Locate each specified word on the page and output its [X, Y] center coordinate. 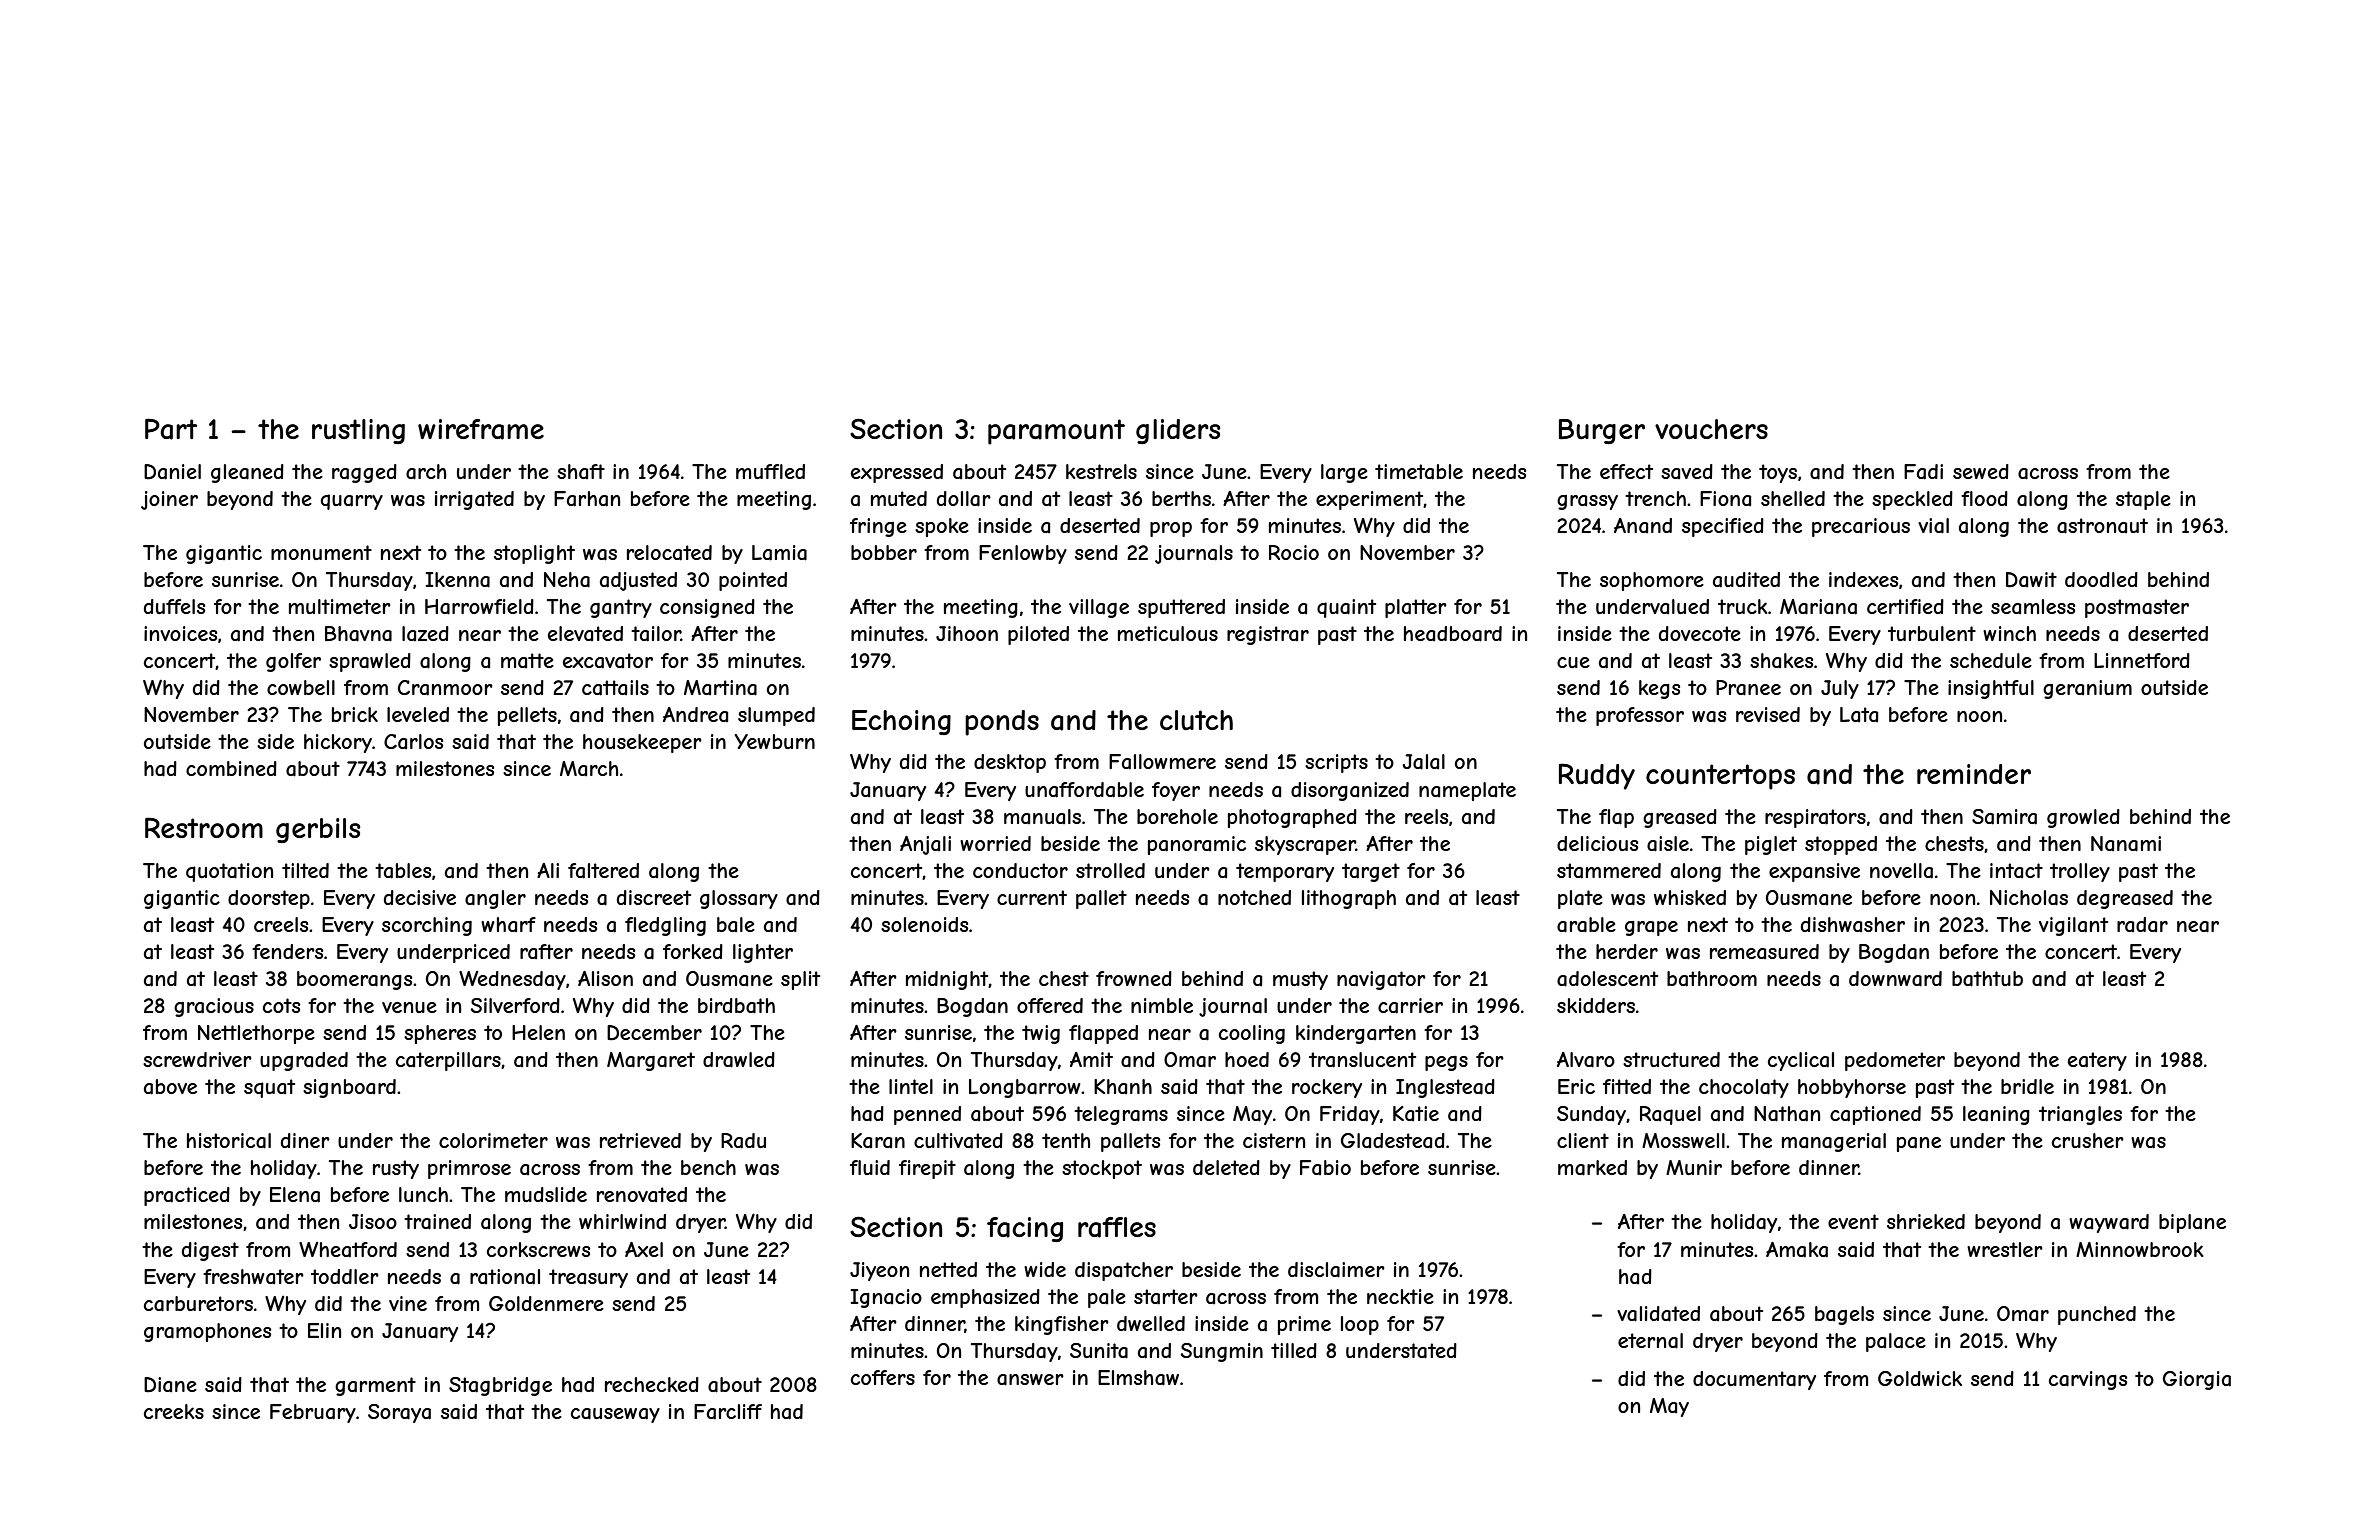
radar [2142, 924]
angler [495, 899]
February [313, 1413]
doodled [2101, 579]
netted [948, 1269]
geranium [2087, 689]
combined [231, 768]
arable [1586, 925]
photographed [1292, 818]
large [1344, 473]
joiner [169, 500]
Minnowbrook [2140, 1249]
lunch [423, 1194]
